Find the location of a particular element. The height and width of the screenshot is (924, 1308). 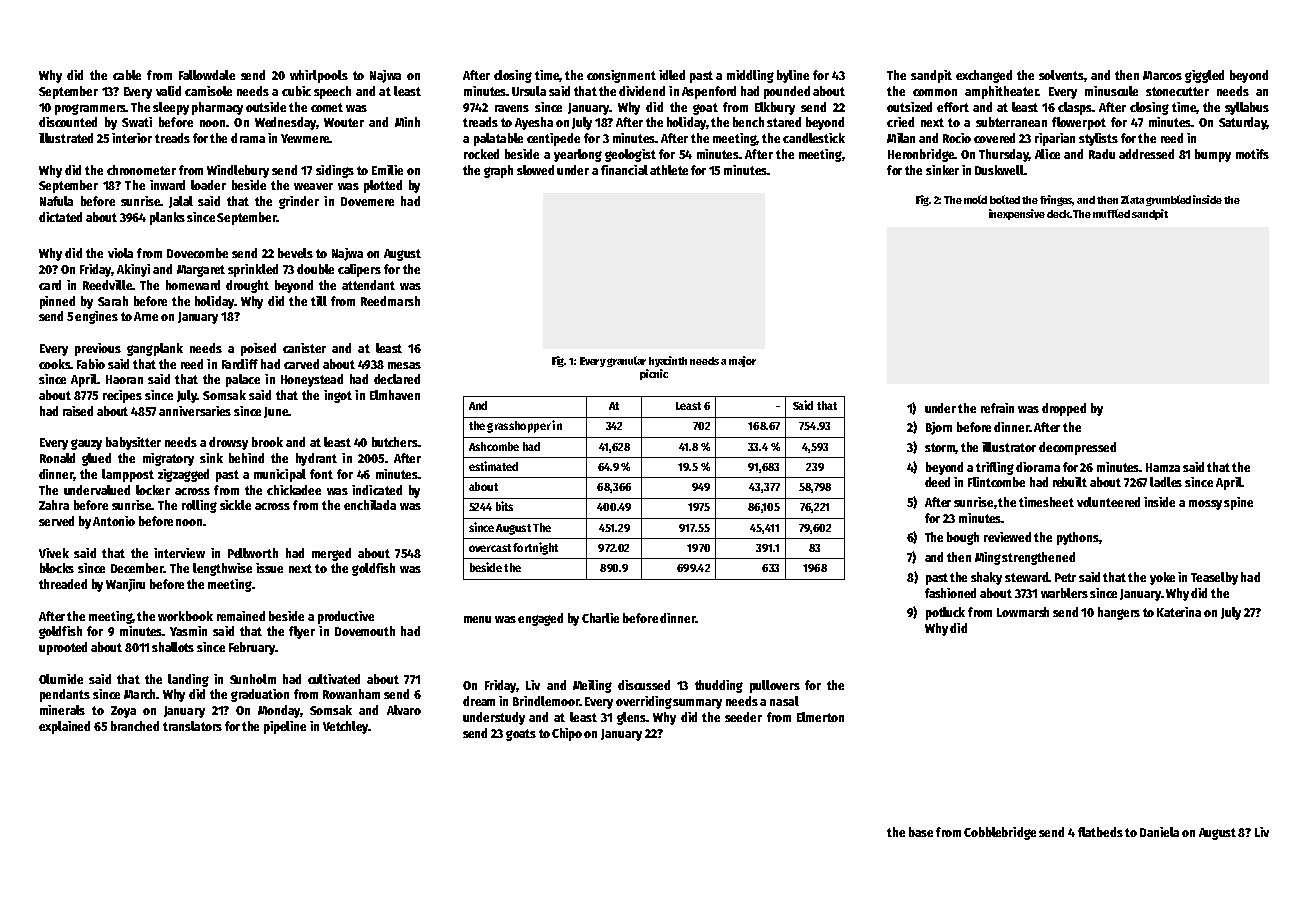

stylists is located at coordinates (1098, 139).
